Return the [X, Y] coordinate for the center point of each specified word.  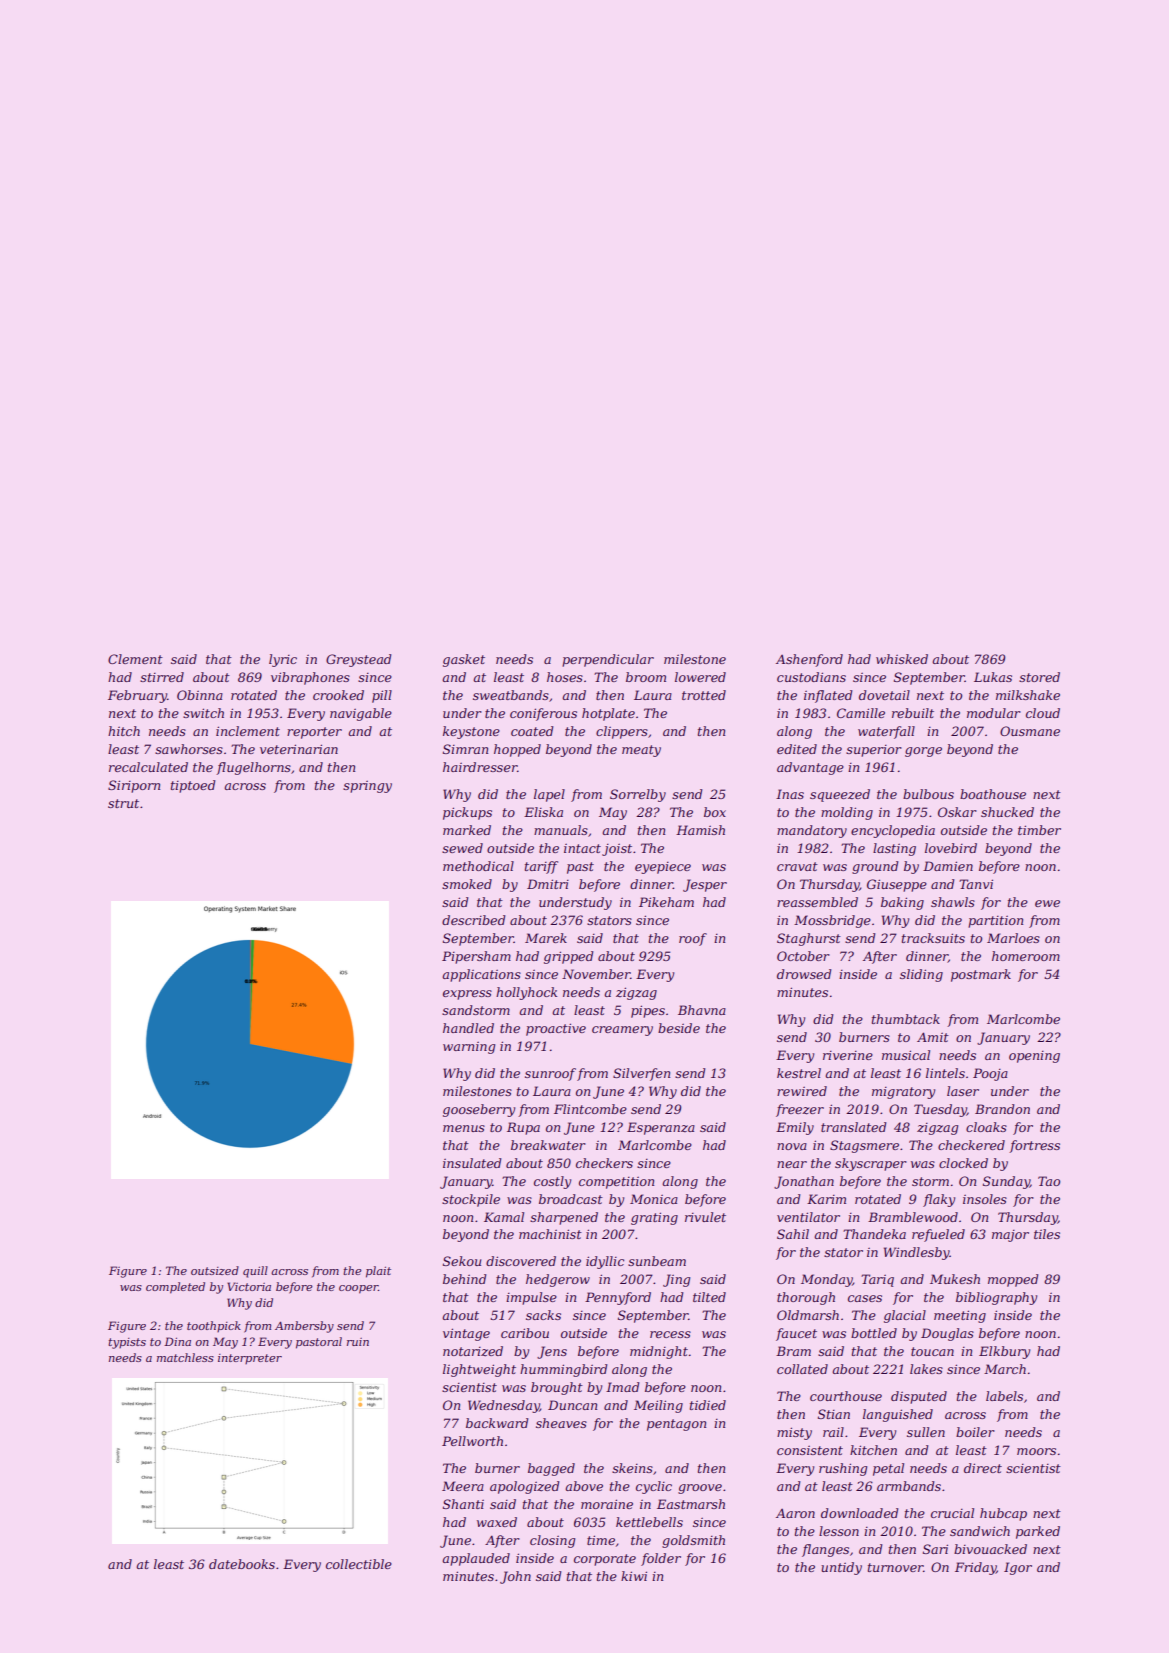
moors [1036, 1451]
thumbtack [906, 1019]
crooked [338, 695]
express [467, 995]
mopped [1013, 1280]
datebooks [242, 1564]
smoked [467, 884]
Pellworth [472, 1441]
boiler [975, 1432]
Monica [654, 1199]
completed [175, 1288]
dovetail [884, 695]
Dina [177, 1341]
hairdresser [480, 767]
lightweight [479, 1370]
